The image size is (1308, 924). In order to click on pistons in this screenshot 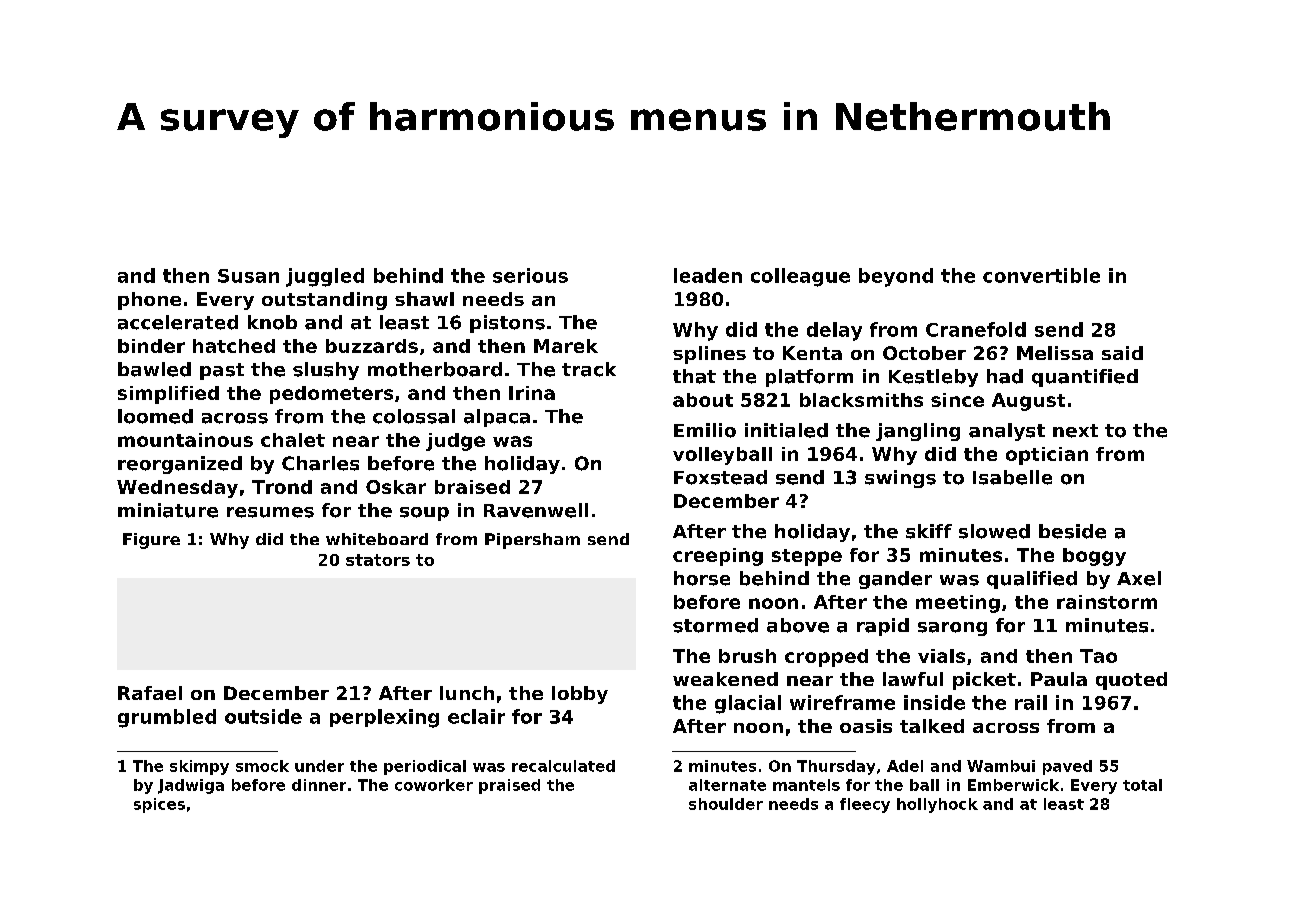, I will do `click(507, 324)`.
